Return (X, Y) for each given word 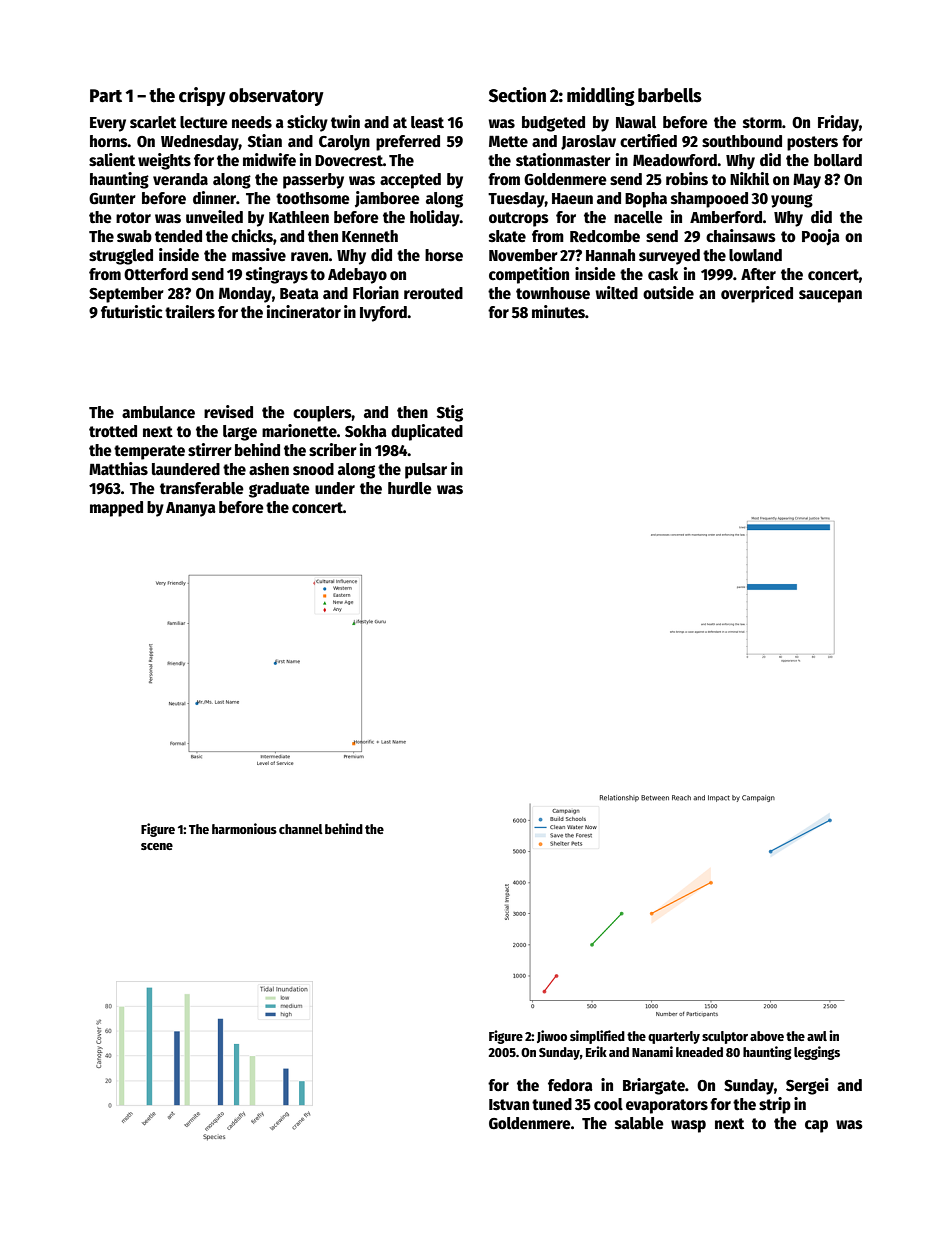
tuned (552, 1104)
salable (639, 1123)
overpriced (757, 294)
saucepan (830, 296)
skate (507, 236)
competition (529, 275)
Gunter (112, 199)
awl (817, 1036)
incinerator (304, 312)
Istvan (509, 1104)
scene (157, 846)
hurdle (410, 488)
